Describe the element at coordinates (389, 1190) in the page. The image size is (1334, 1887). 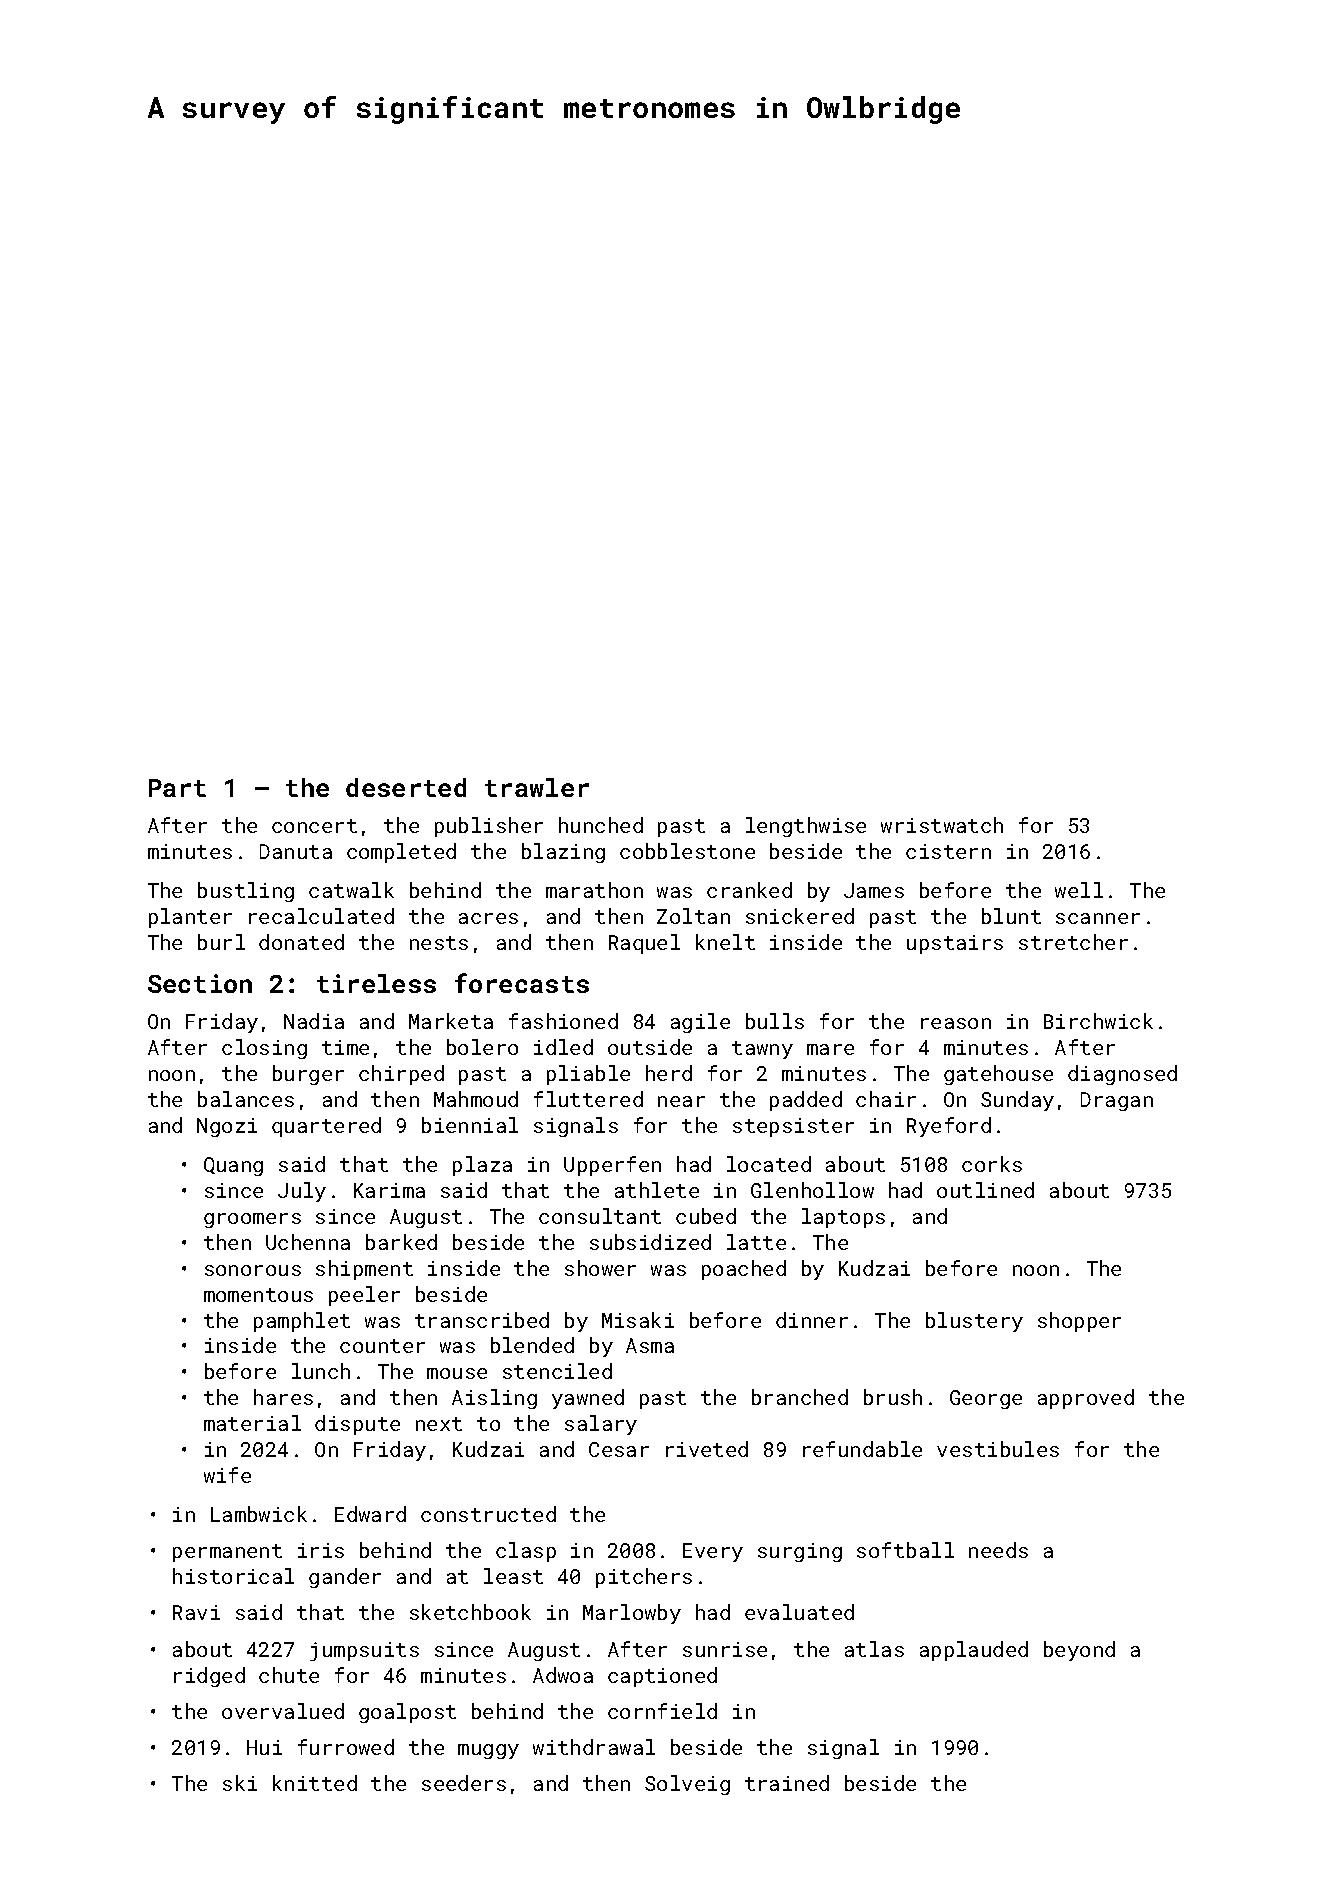
I see `Karima` at that location.
